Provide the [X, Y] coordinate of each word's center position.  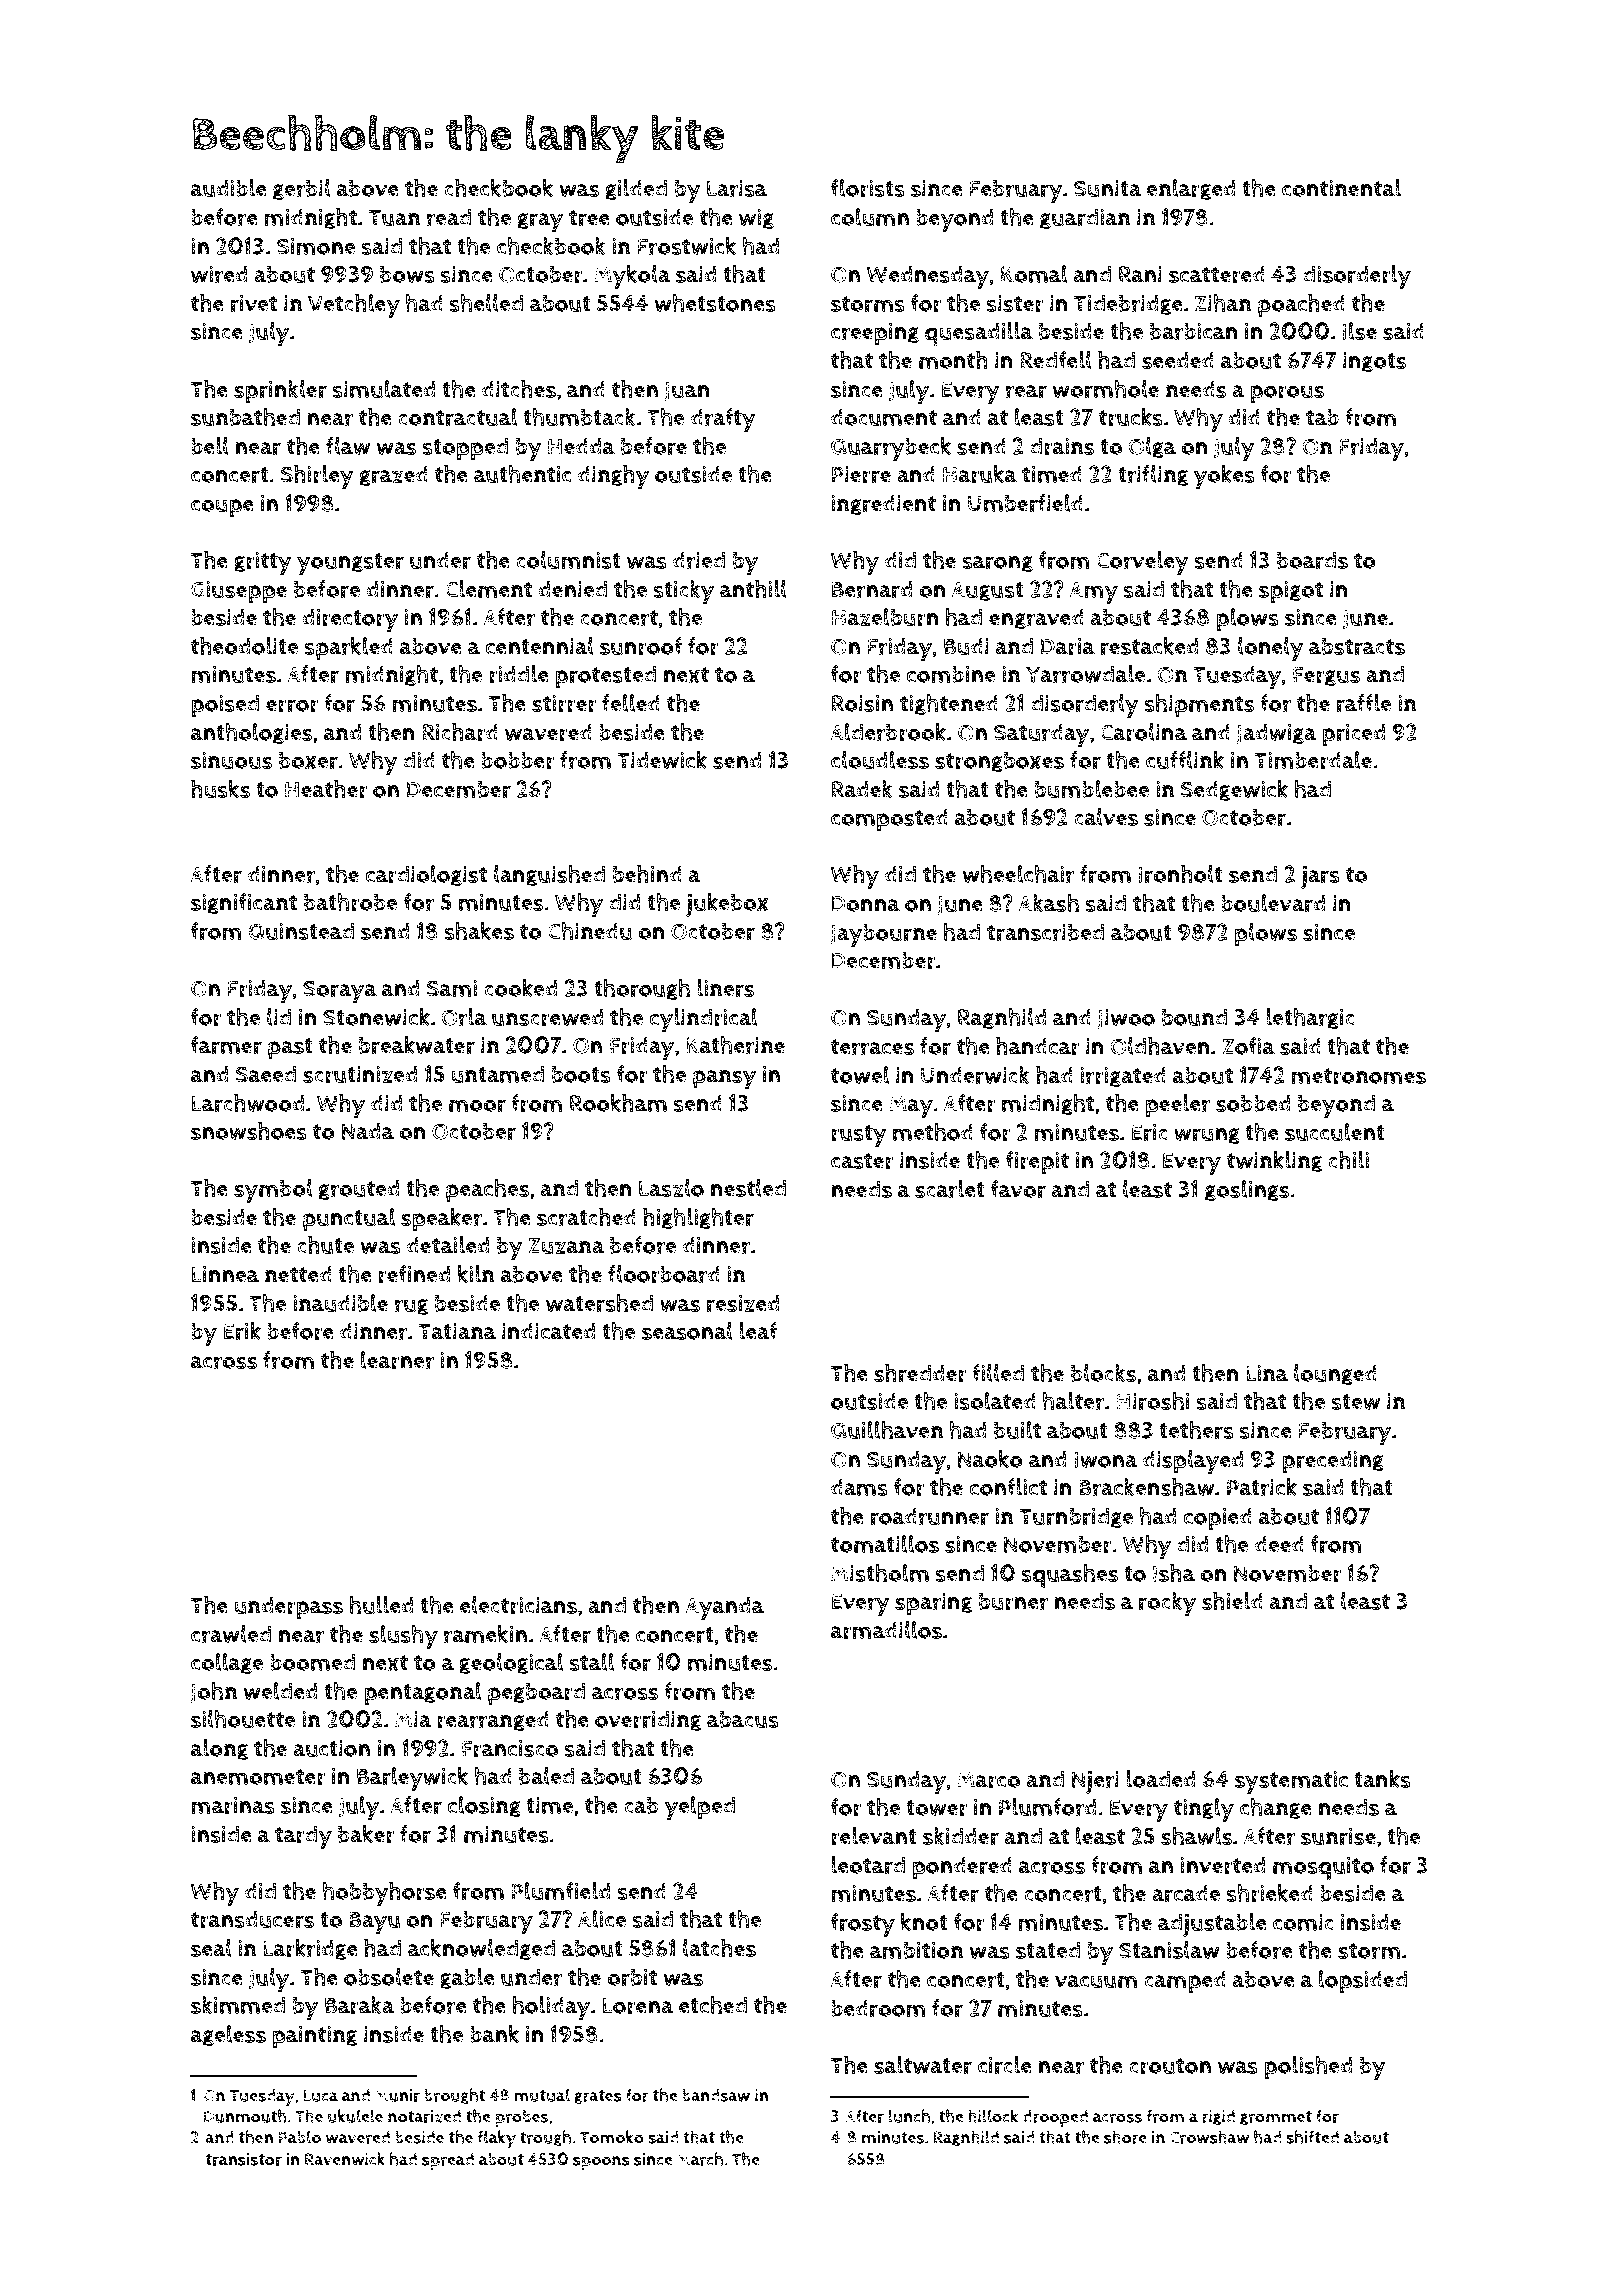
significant [244, 904]
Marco [988, 1779]
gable [467, 1979]
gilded [636, 190]
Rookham [618, 1103]
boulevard [1273, 903]
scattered [1217, 274]
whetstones [715, 303]
